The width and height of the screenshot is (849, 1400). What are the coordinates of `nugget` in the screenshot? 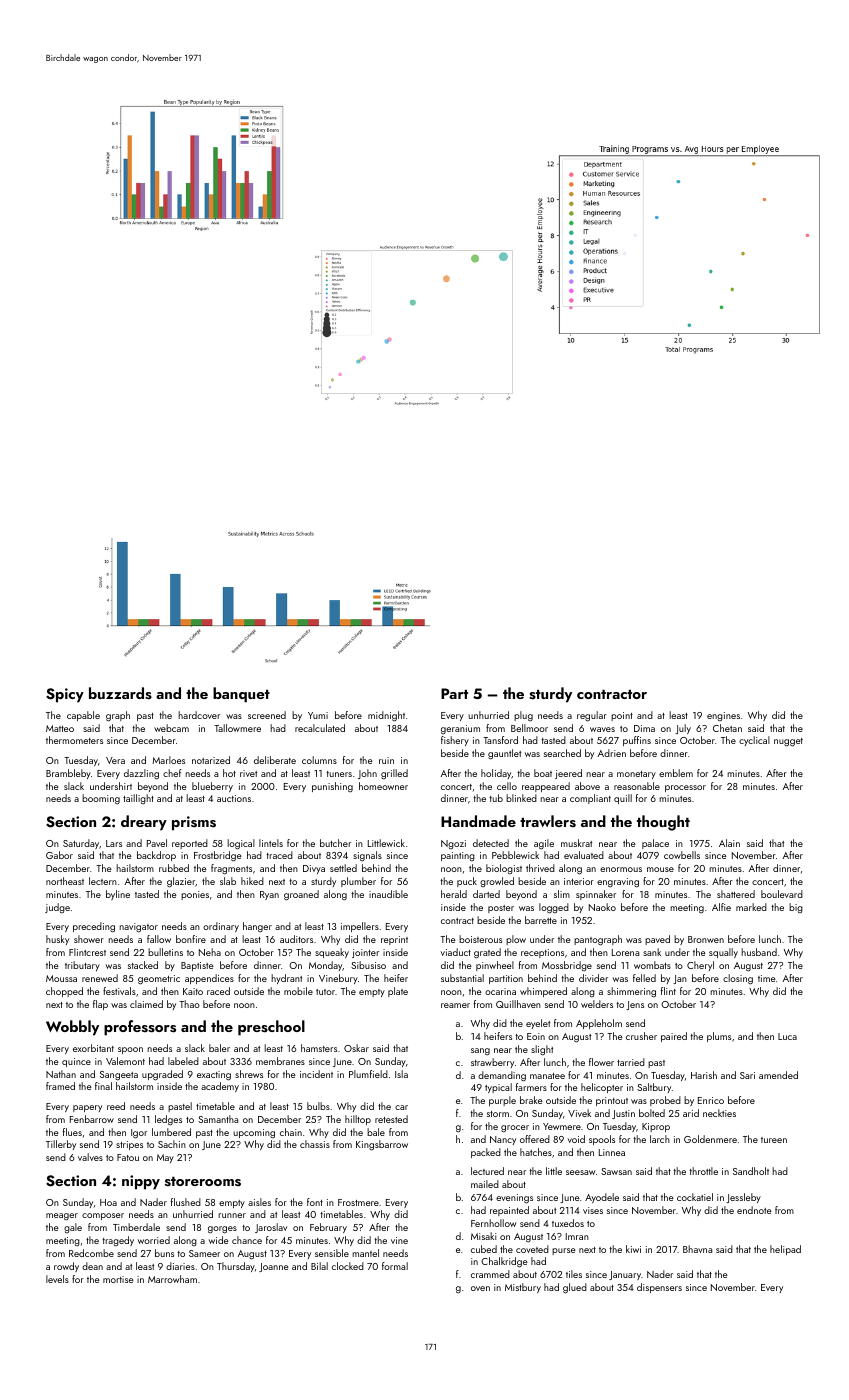 It's located at (788, 742).
